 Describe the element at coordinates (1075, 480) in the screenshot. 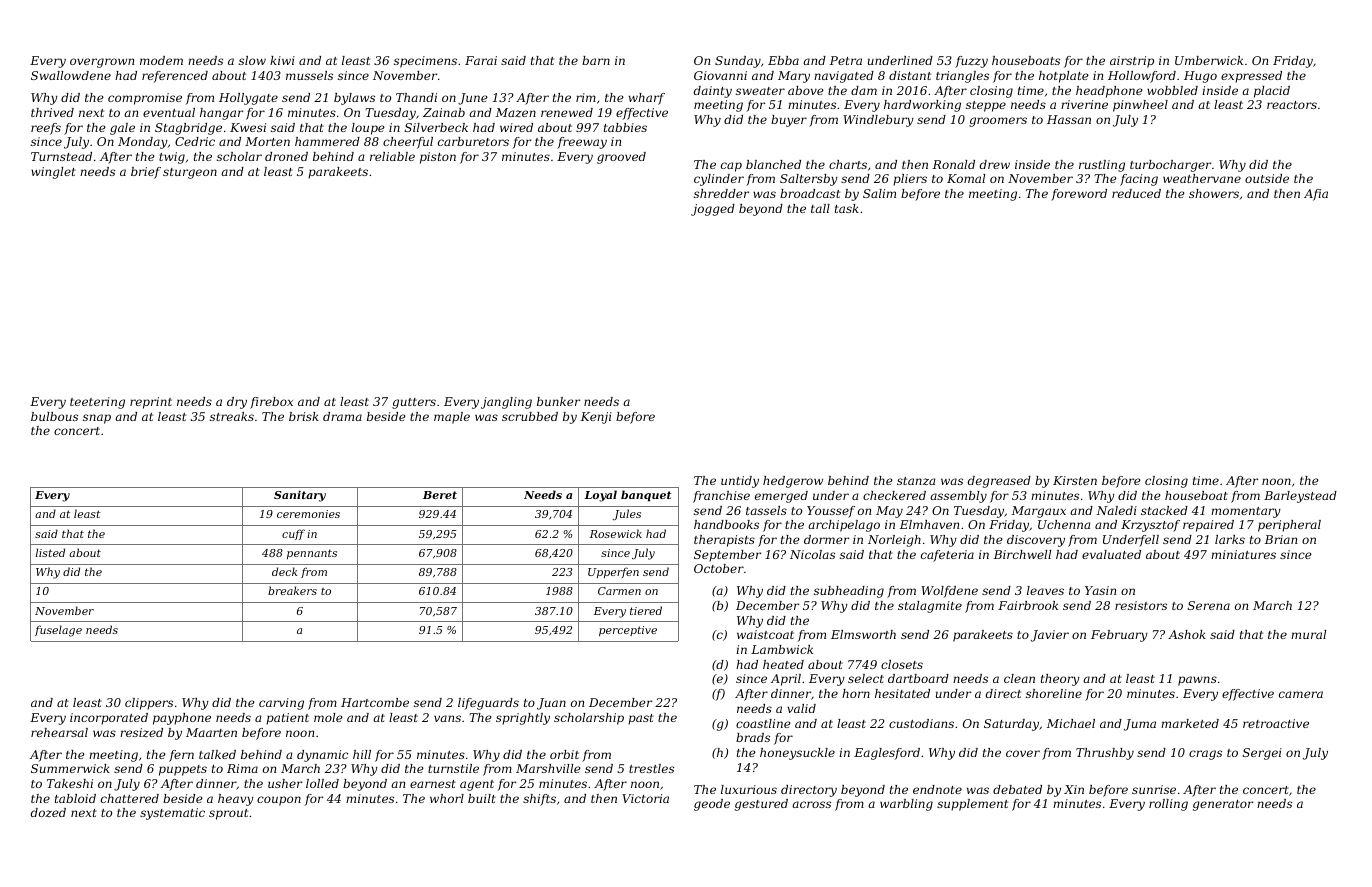

I see `Kirsten` at that location.
